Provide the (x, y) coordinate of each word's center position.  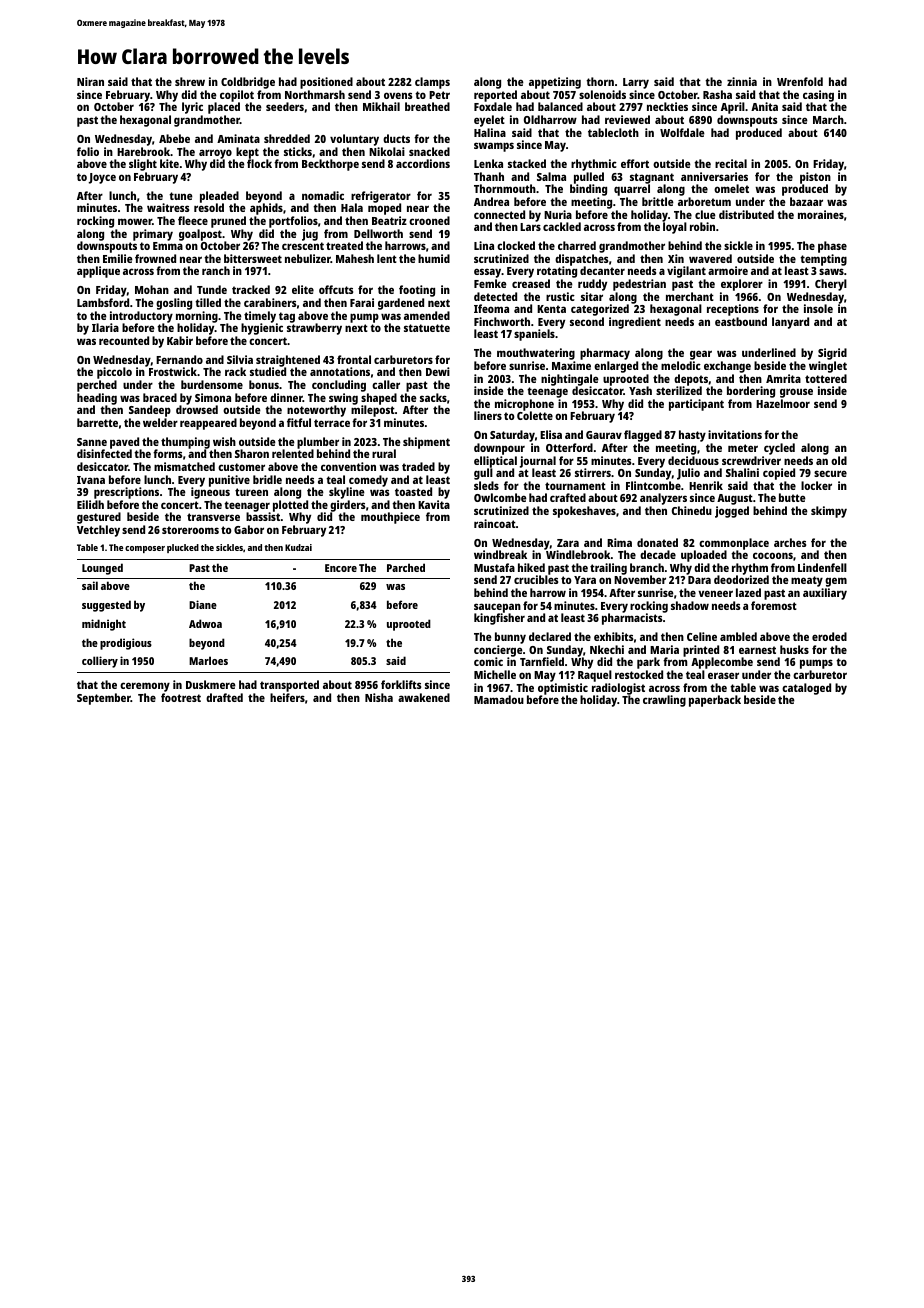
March (828, 119)
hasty (692, 436)
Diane (203, 604)
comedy (368, 481)
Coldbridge (248, 83)
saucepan (497, 608)
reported (496, 96)
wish (224, 441)
